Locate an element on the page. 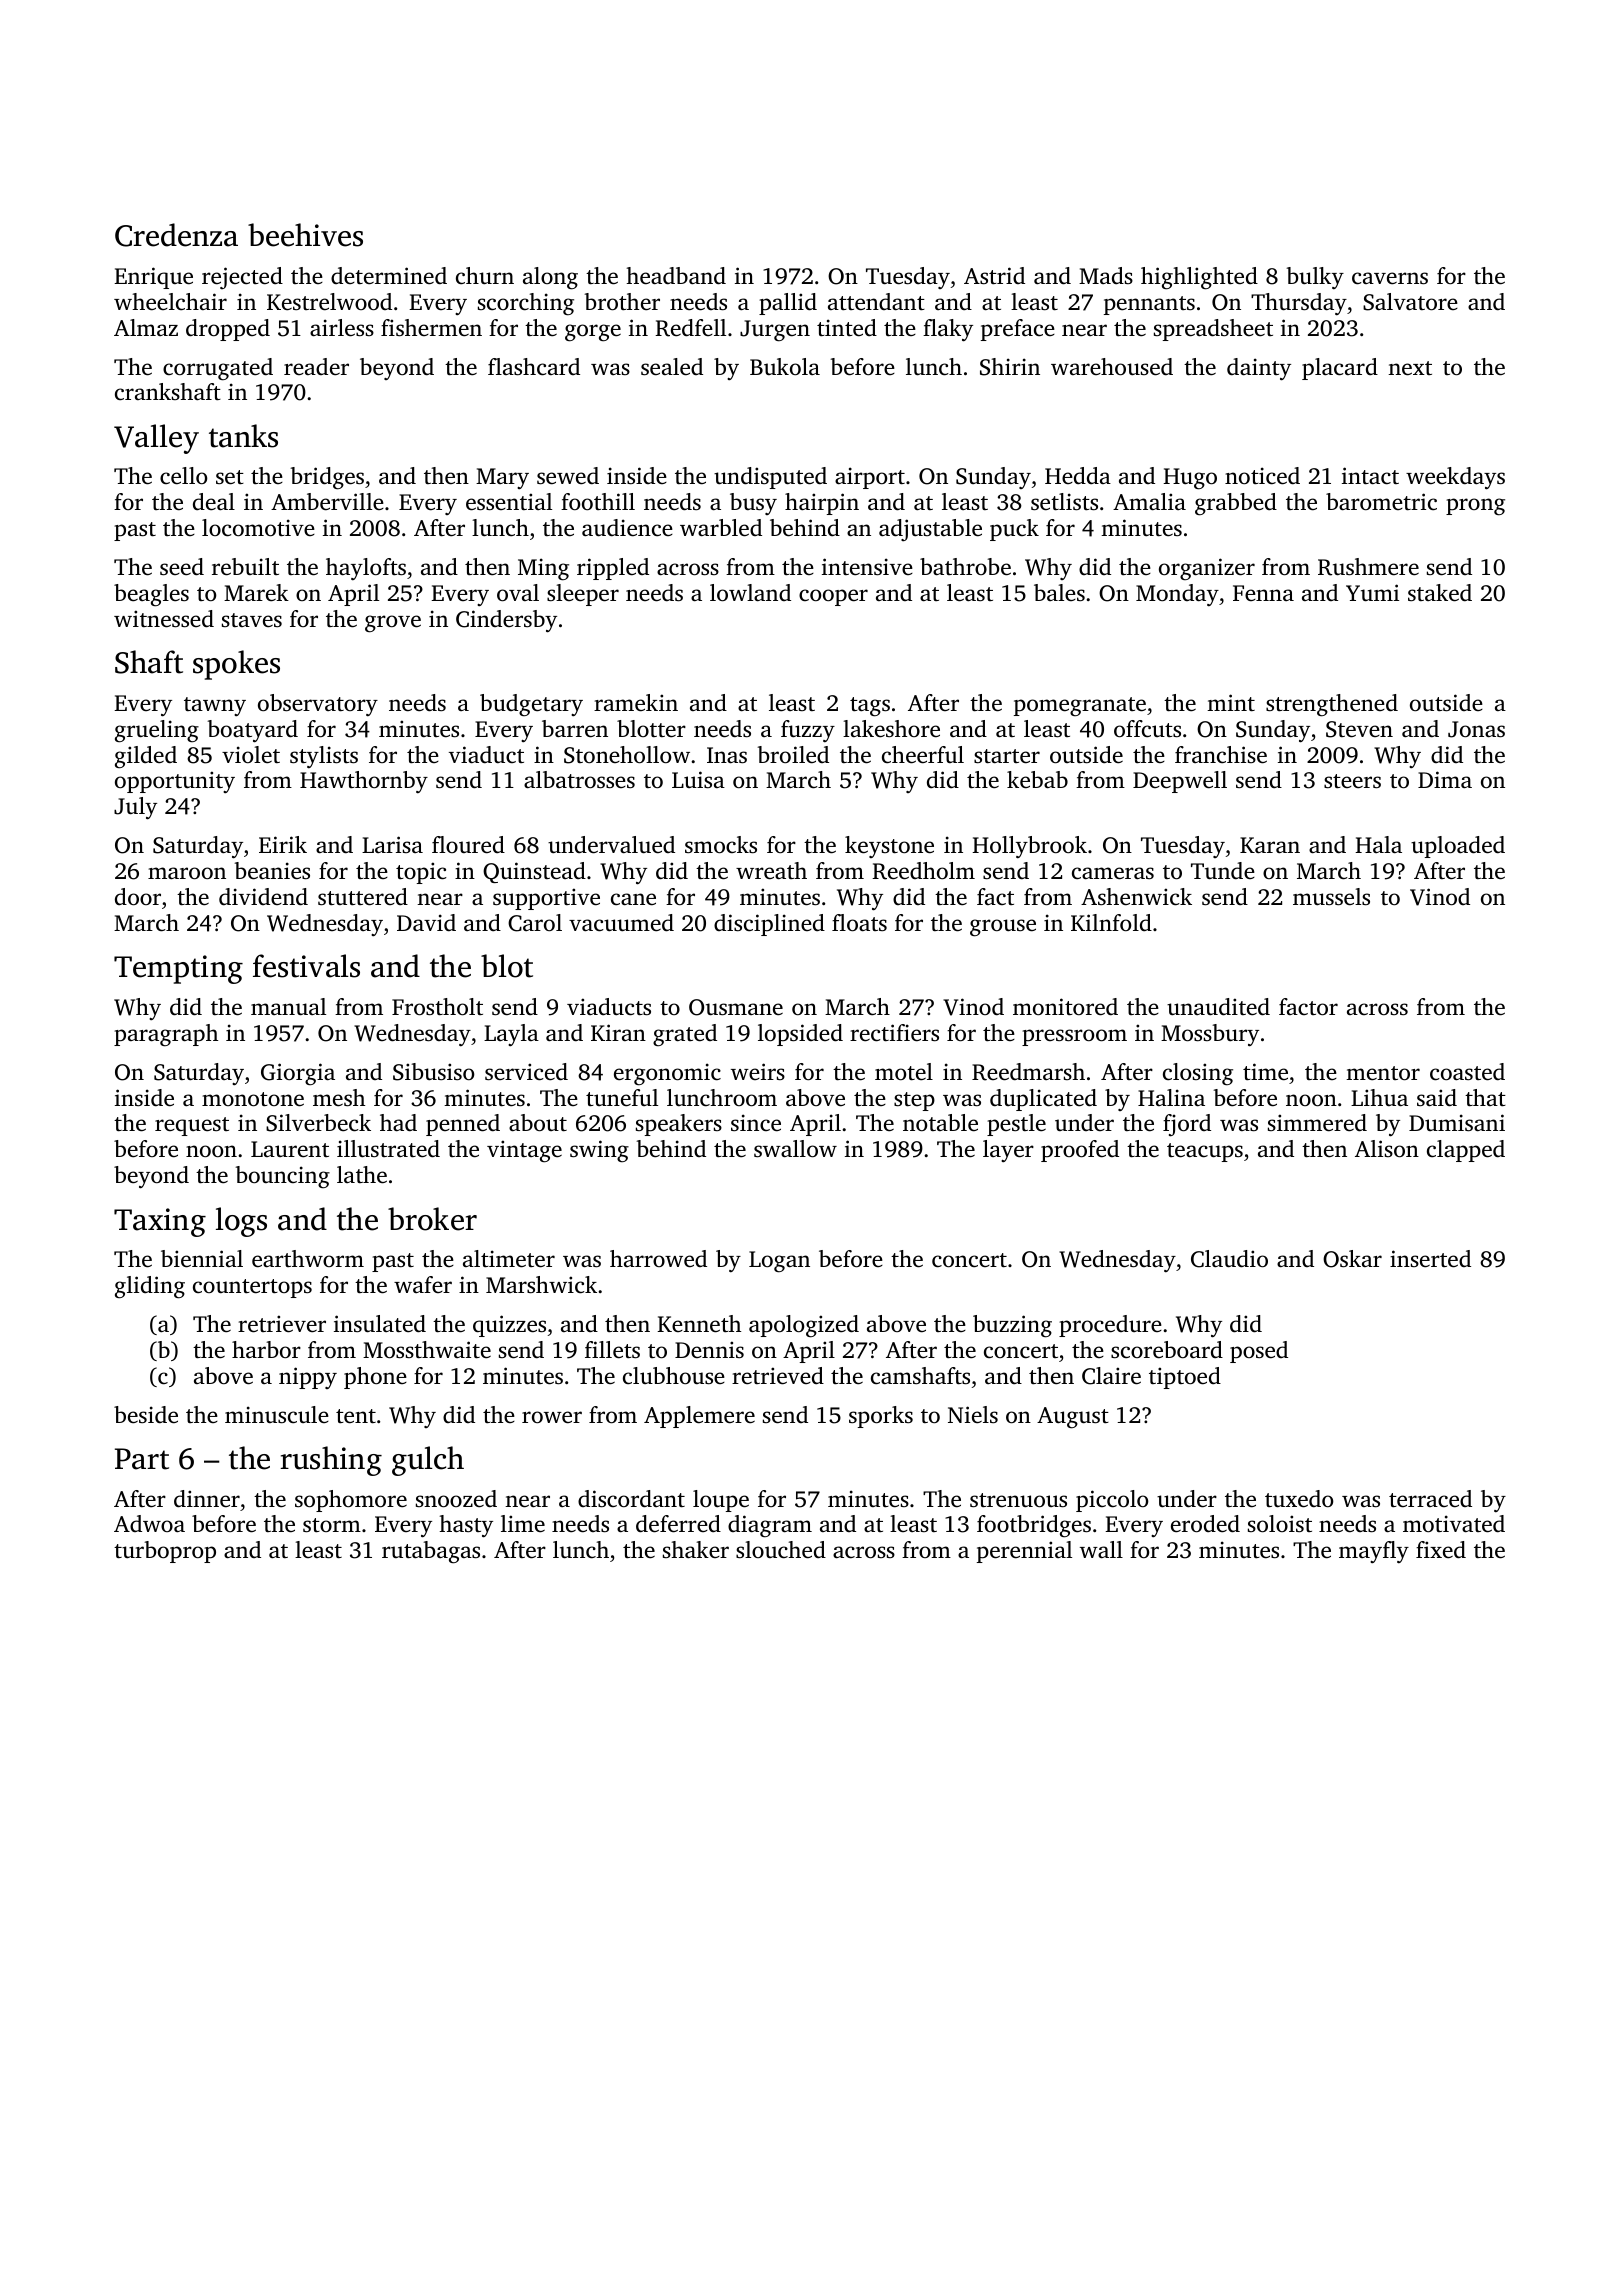 The image size is (1620, 2292). Astrid is located at coordinates (994, 275).
